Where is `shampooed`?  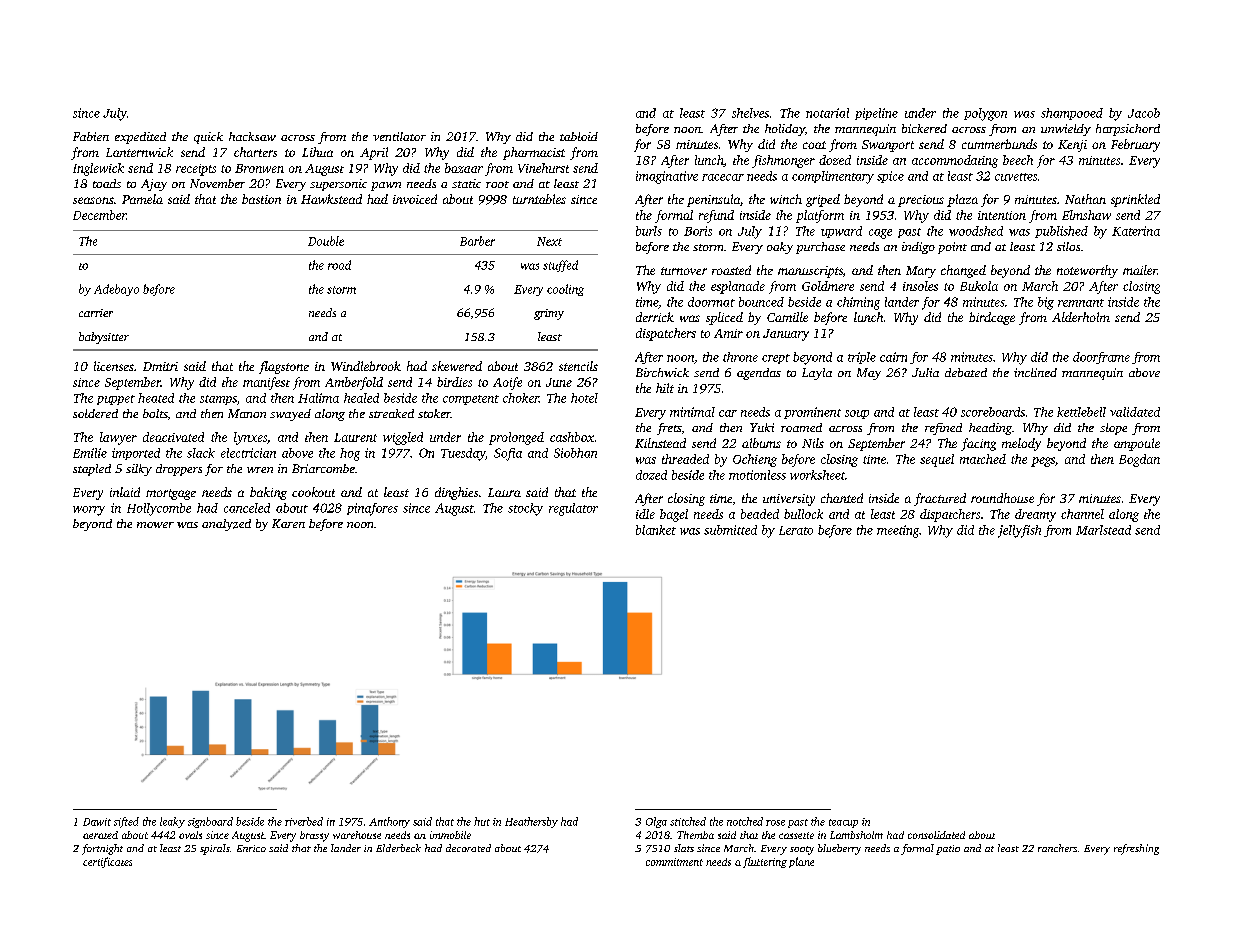 shampooed is located at coordinates (1072, 114).
